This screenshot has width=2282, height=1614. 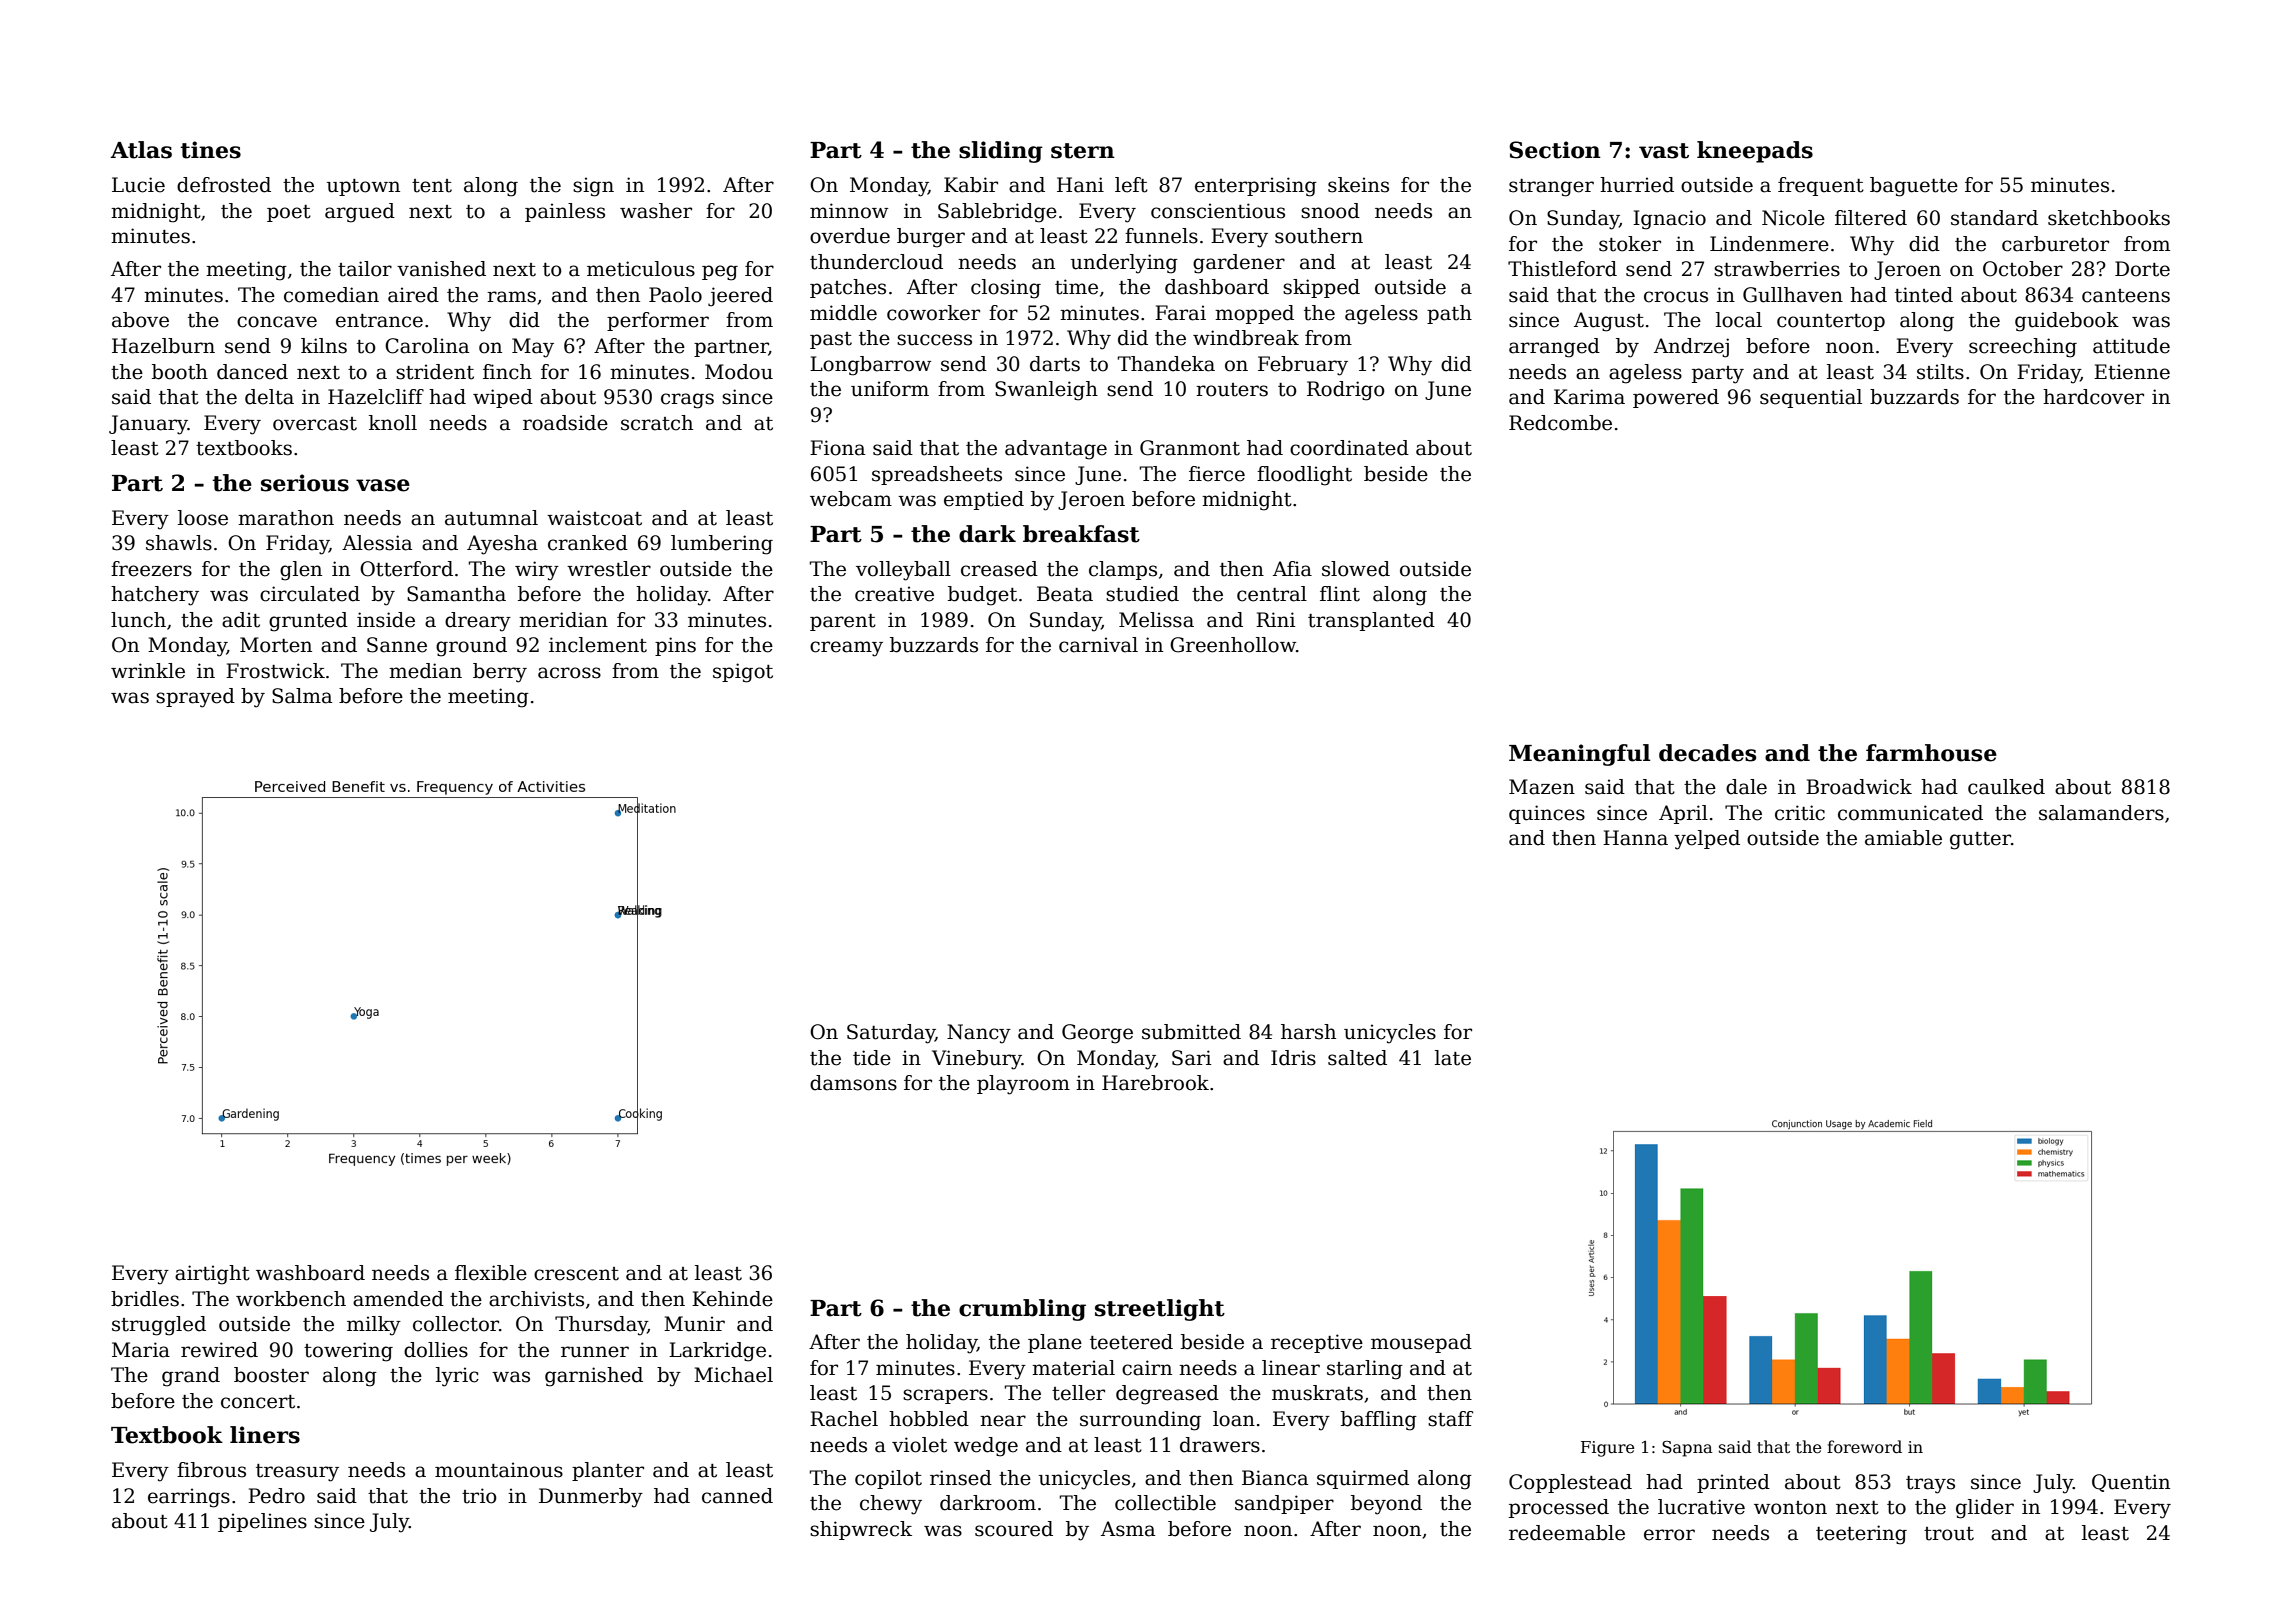 What do you see at coordinates (195, 698) in the screenshot?
I see `sprayed` at bounding box center [195, 698].
